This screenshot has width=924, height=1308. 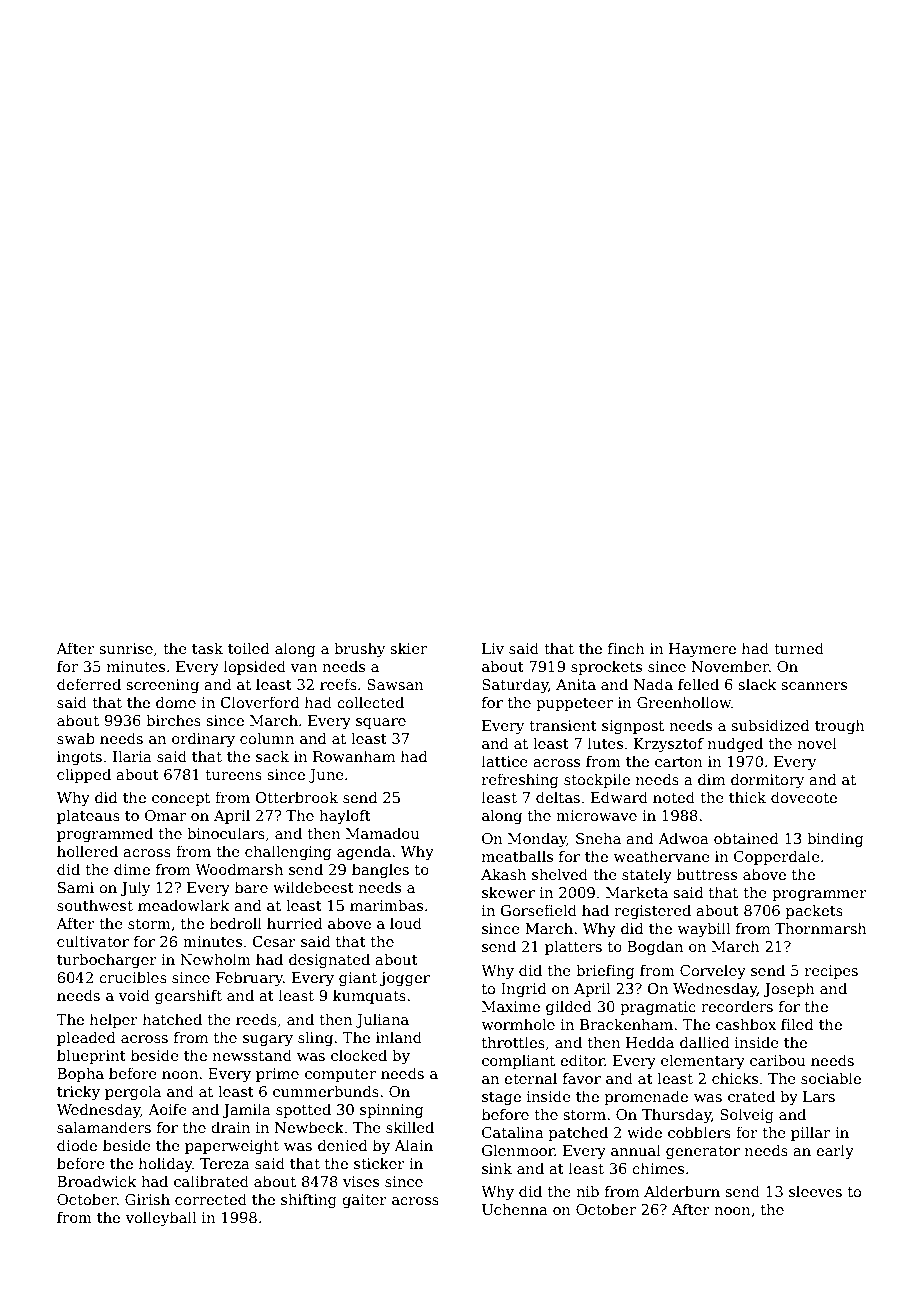 What do you see at coordinates (814, 686) in the screenshot?
I see `scanners` at bounding box center [814, 686].
